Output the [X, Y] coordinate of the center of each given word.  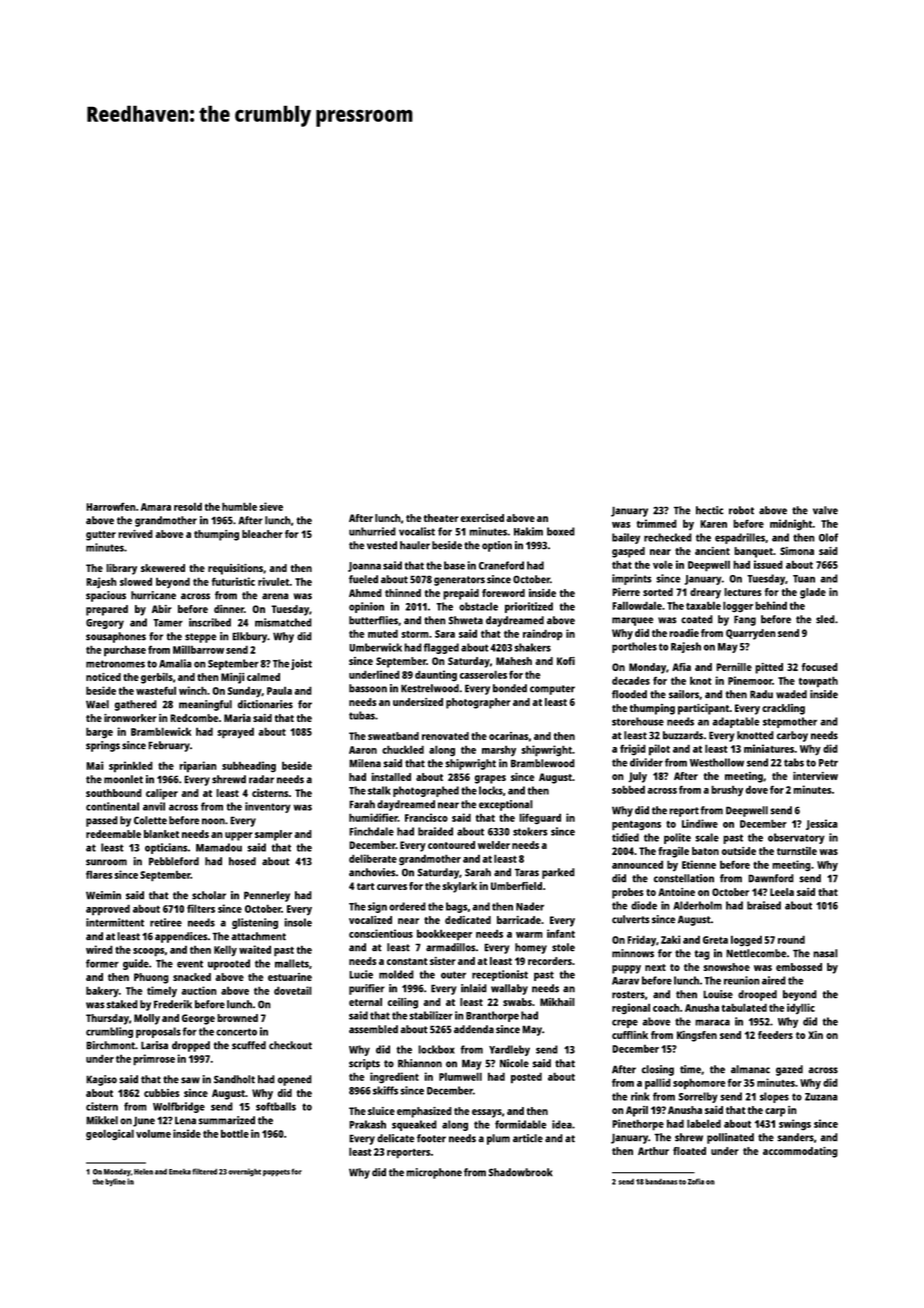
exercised [482, 518]
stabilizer [431, 1015]
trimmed [657, 523]
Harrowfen [111, 506]
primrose [154, 1060]
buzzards [683, 735]
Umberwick [375, 647]
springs [103, 746]
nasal [825, 953]
